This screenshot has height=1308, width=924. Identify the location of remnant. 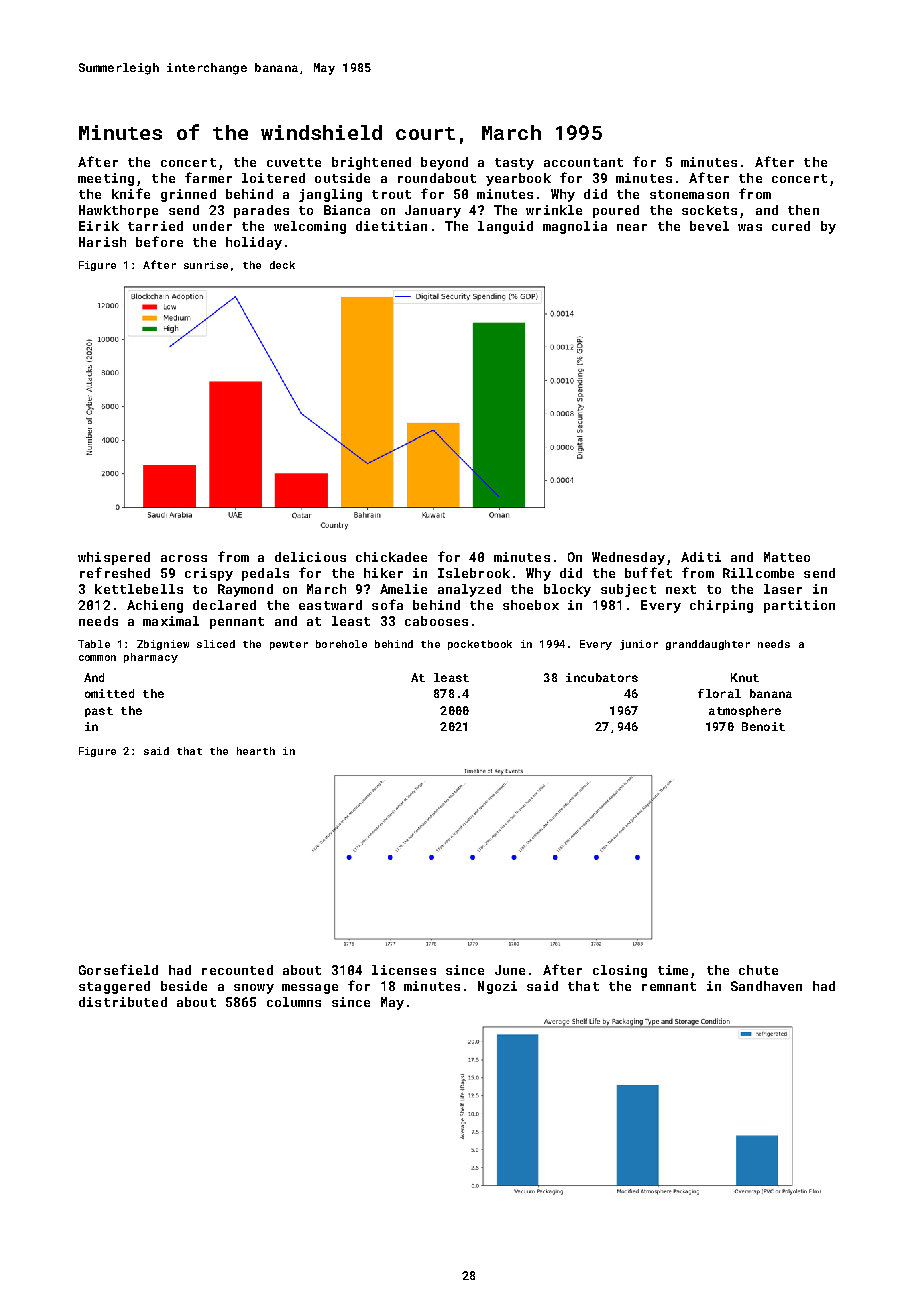
(669, 986).
